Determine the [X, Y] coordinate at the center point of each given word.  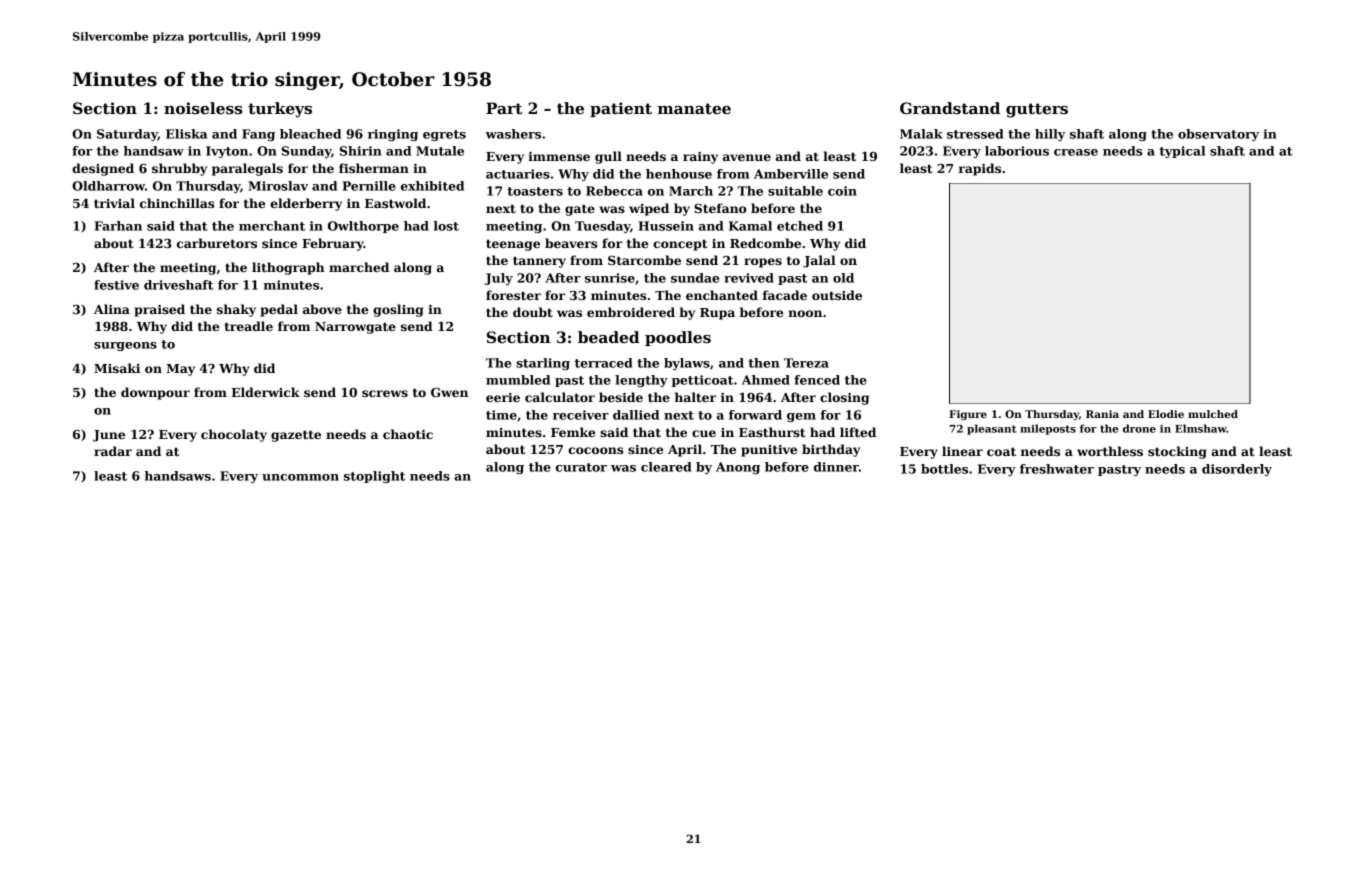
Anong [738, 468]
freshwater [1057, 469]
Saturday [127, 135]
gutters [1037, 110]
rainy [700, 158]
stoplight [374, 477]
